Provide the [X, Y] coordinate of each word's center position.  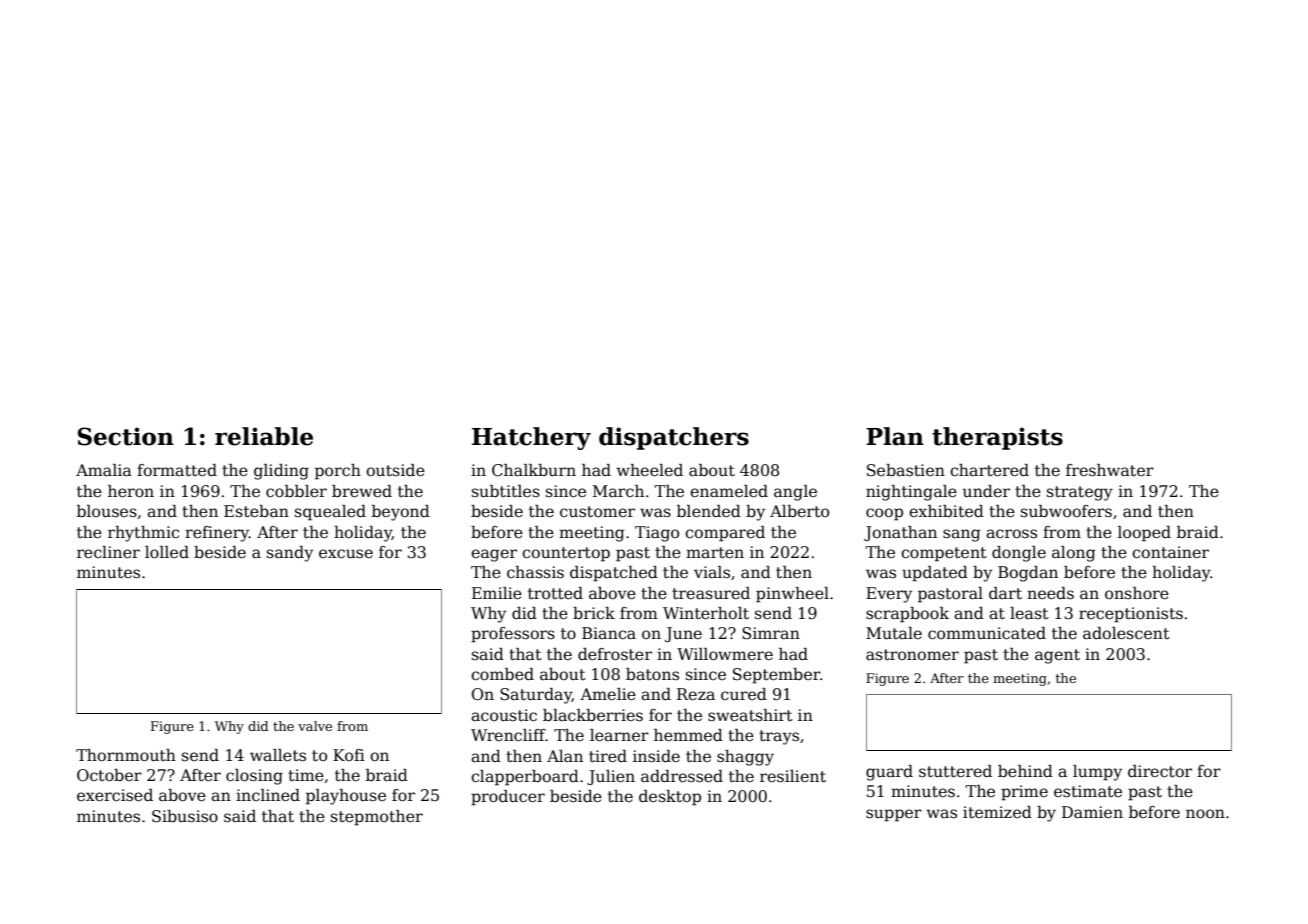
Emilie [497, 593]
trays [779, 737]
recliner [108, 552]
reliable [264, 436]
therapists [997, 438]
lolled [167, 552]
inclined [268, 795]
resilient [793, 776]
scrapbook [907, 615]
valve [315, 726]
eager [494, 555]
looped [1144, 534]
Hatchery [531, 438]
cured [744, 694]
